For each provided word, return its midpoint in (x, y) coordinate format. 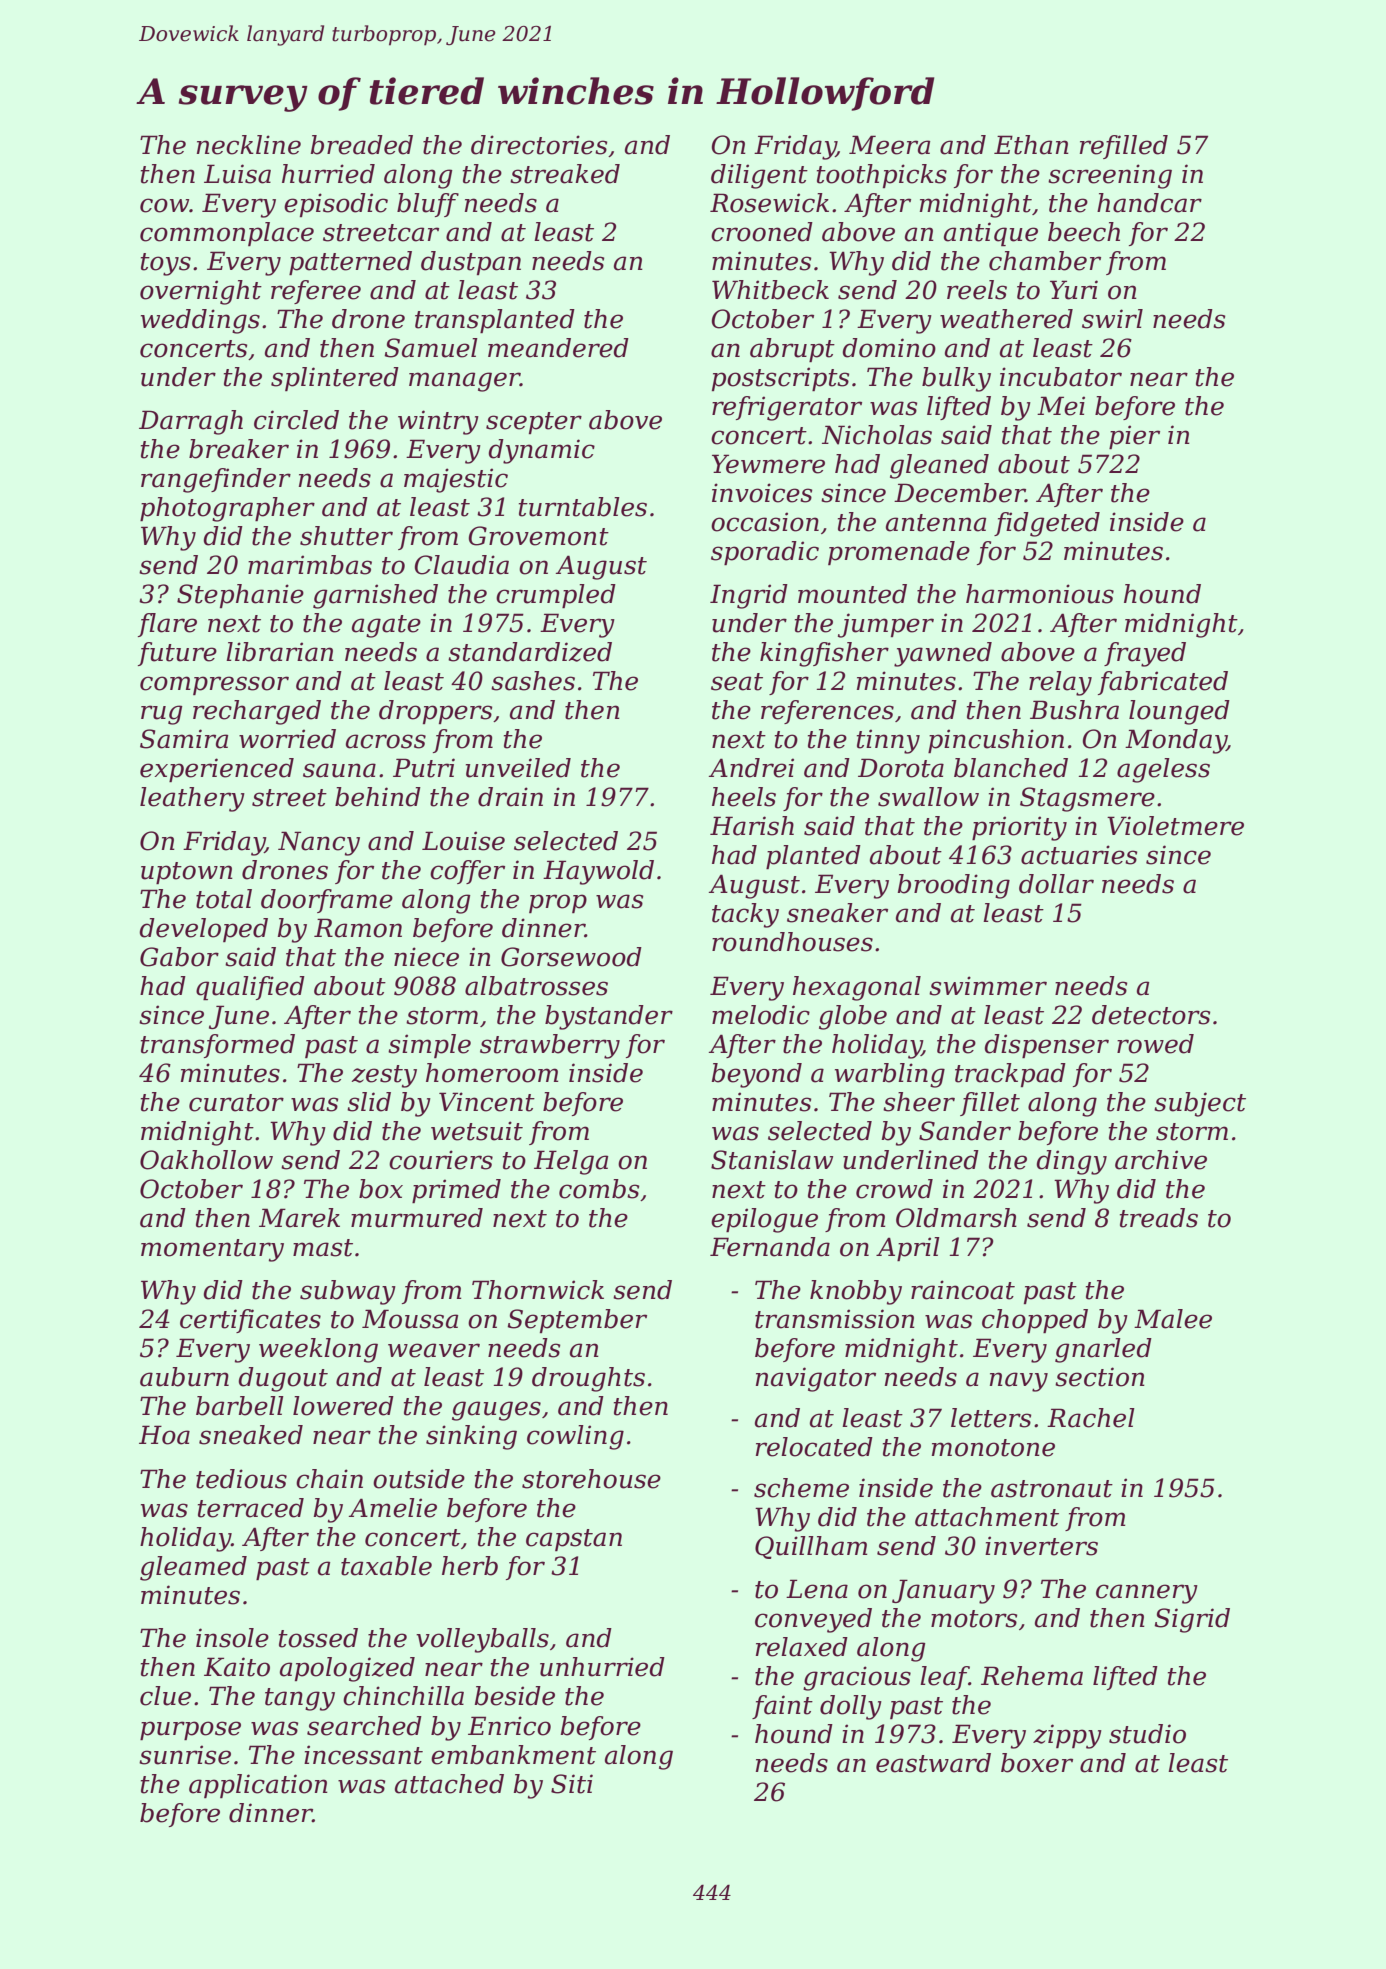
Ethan (1031, 145)
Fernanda (770, 1247)
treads (1159, 1218)
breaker (239, 449)
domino (889, 348)
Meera (889, 145)
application (258, 1786)
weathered (1006, 319)
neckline (249, 145)
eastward (933, 1763)
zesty (384, 1076)
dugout (283, 1379)
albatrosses (536, 986)
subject (1200, 1104)
